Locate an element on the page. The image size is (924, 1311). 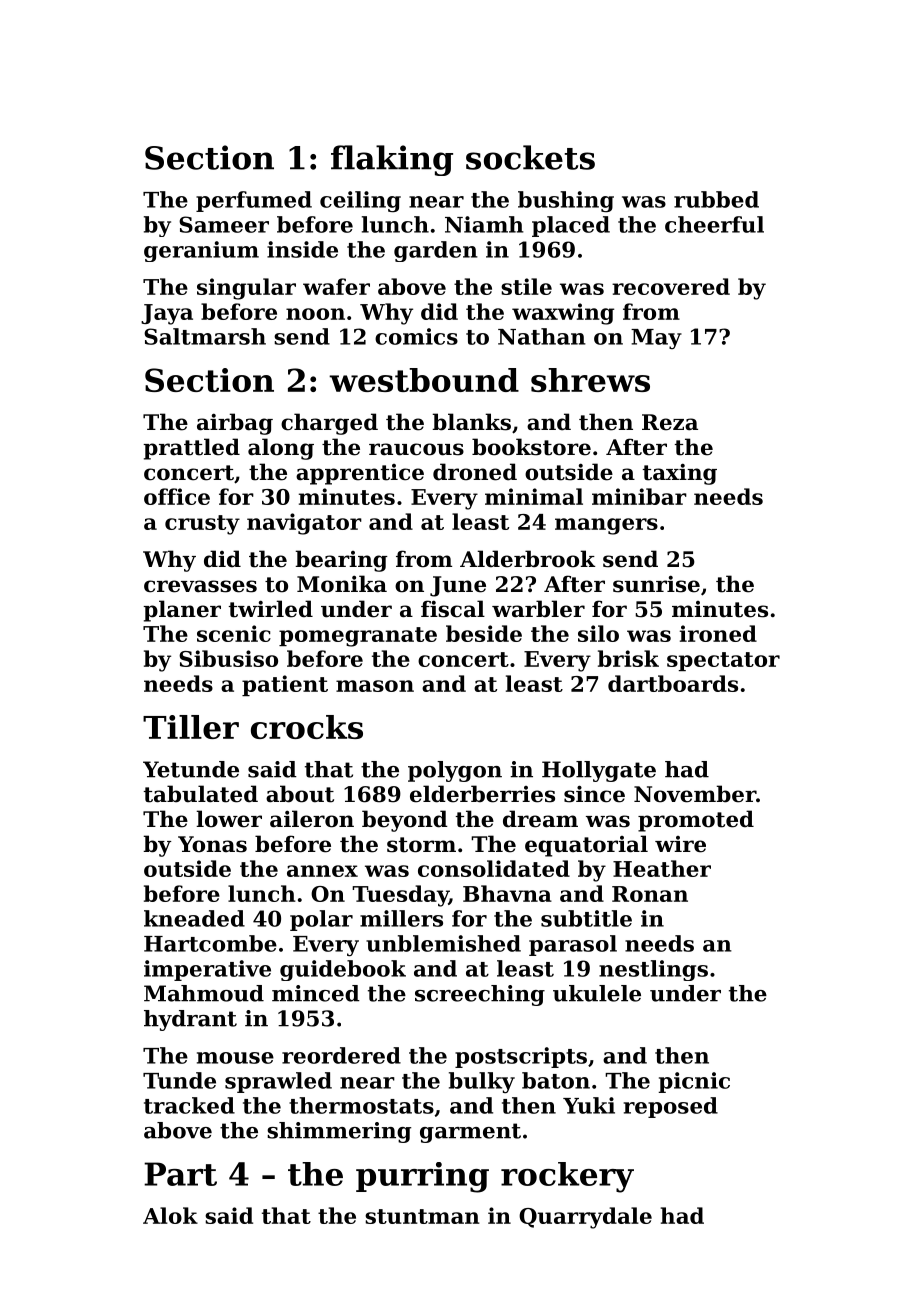
navigator is located at coordinates (304, 524).
